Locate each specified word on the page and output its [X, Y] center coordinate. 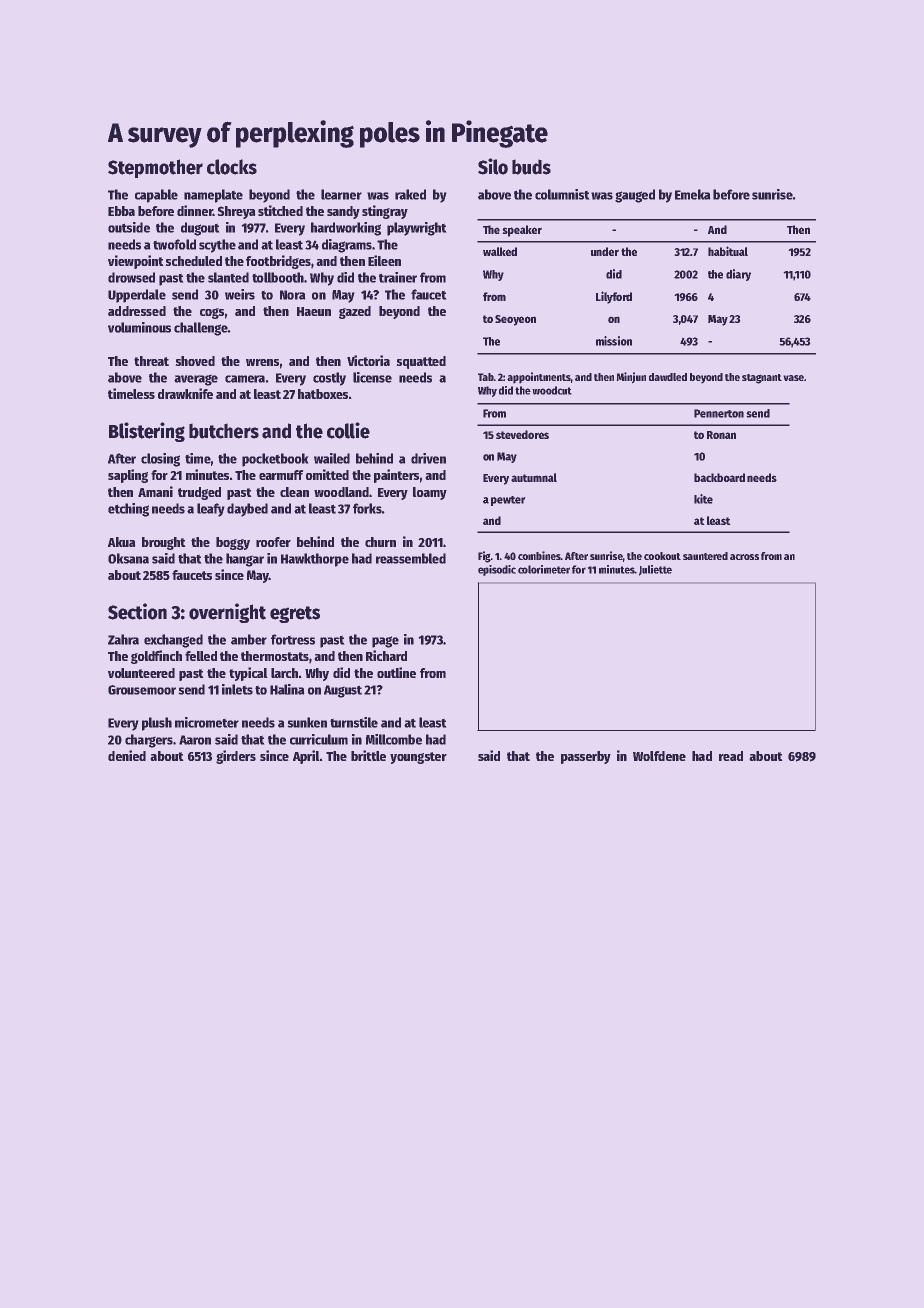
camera [245, 379]
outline [396, 672]
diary [738, 275]
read [731, 756]
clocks [232, 167]
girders [236, 757]
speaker [522, 231]
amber [249, 639]
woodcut [552, 390]
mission [614, 341]
